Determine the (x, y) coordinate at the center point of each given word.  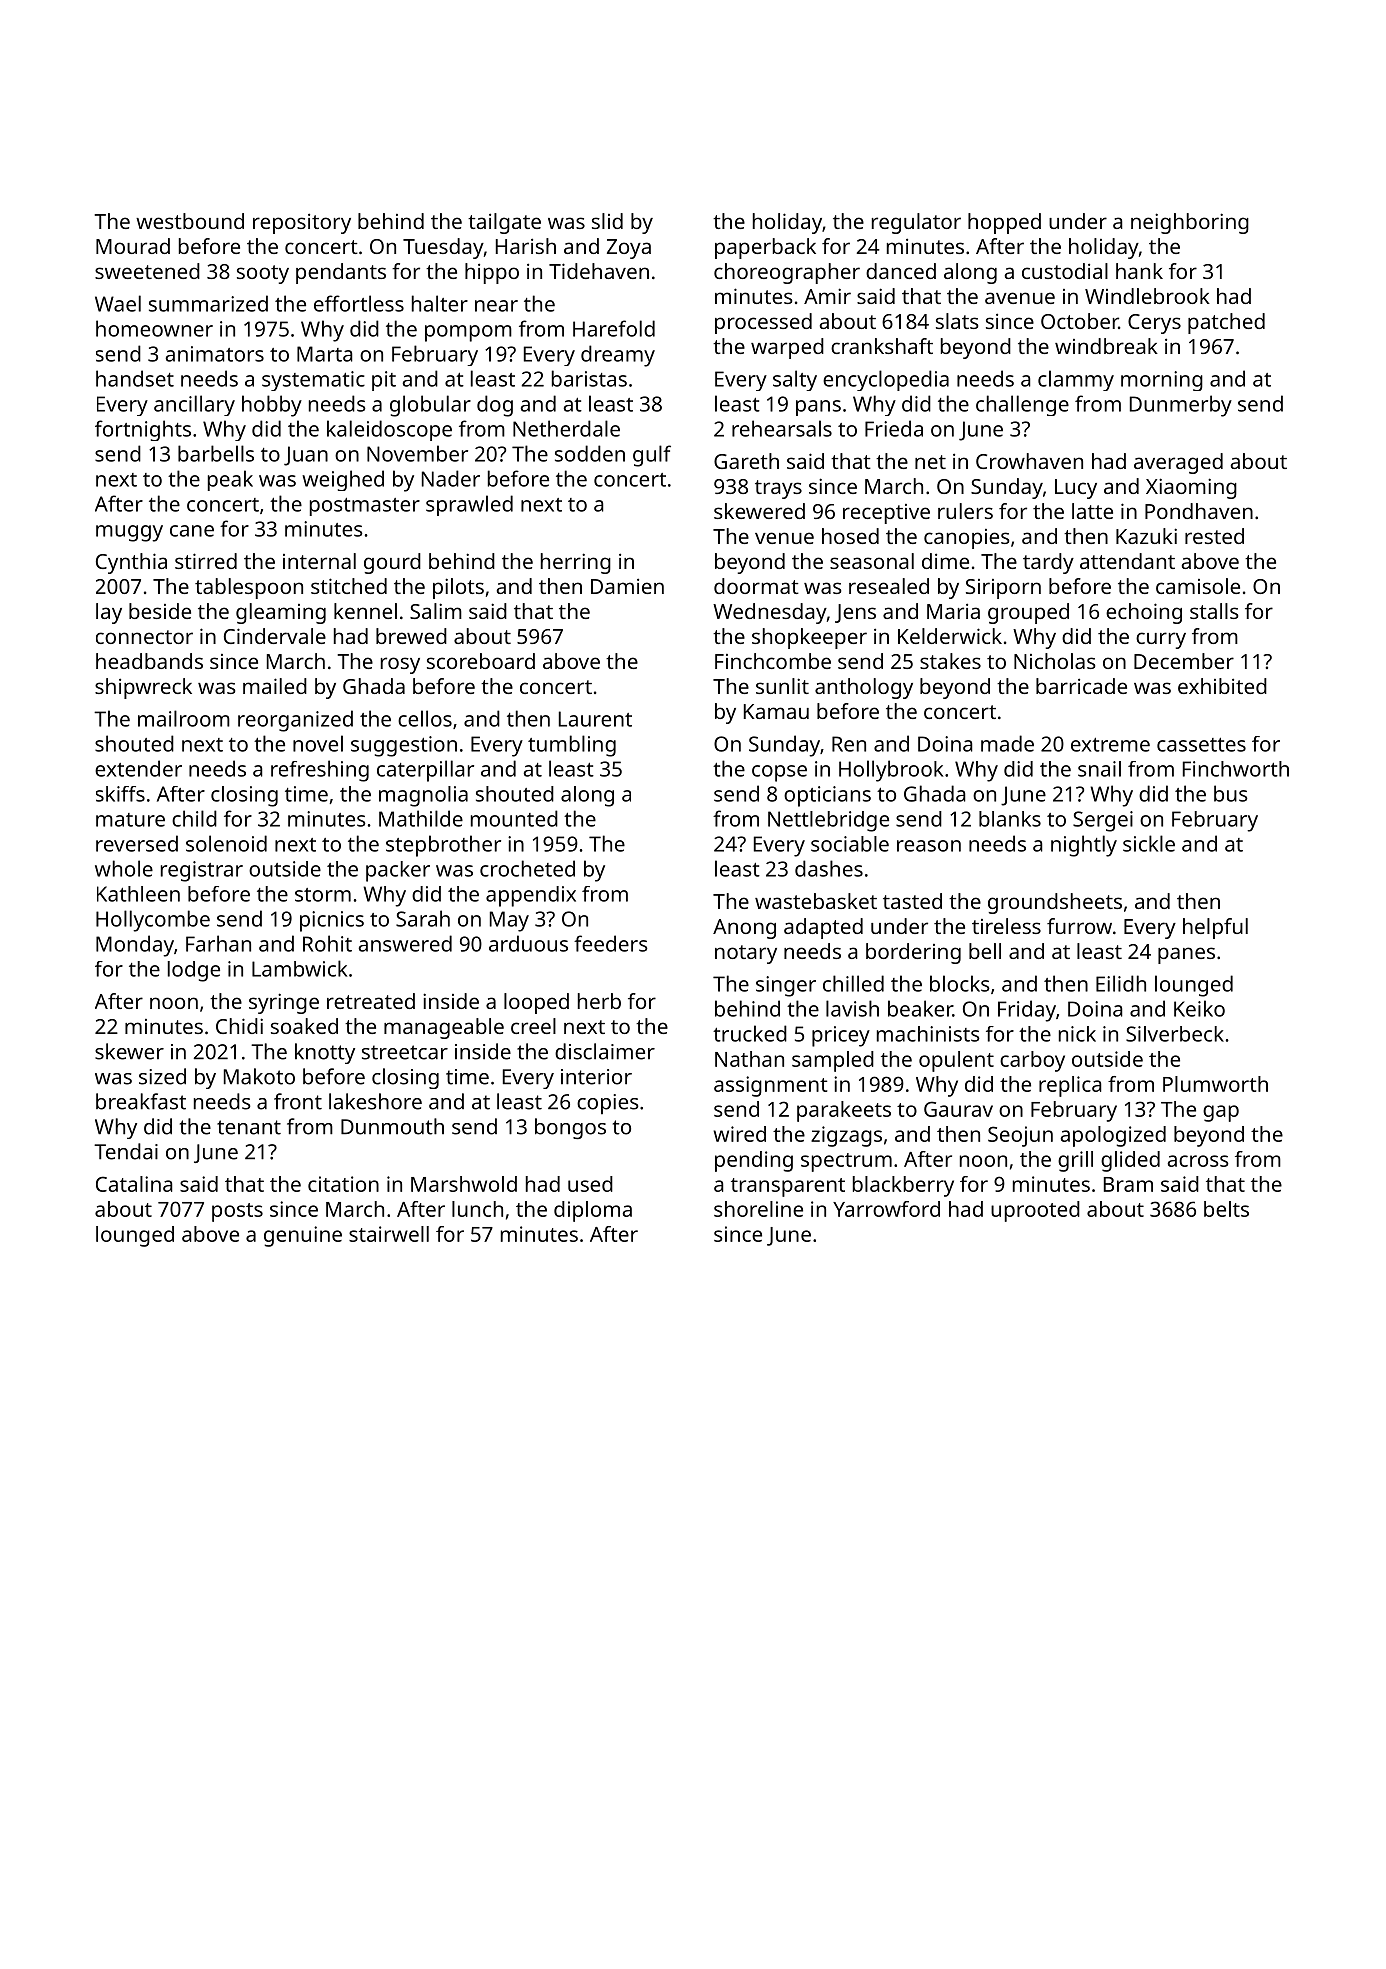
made (1007, 743)
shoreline (758, 1209)
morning (1162, 381)
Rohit (327, 943)
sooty (263, 274)
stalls (1214, 611)
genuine (303, 1236)
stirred (206, 561)
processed (763, 323)
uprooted (1035, 1211)
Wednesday (770, 613)
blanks (1010, 819)
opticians (827, 796)
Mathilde (421, 818)
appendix (531, 896)
